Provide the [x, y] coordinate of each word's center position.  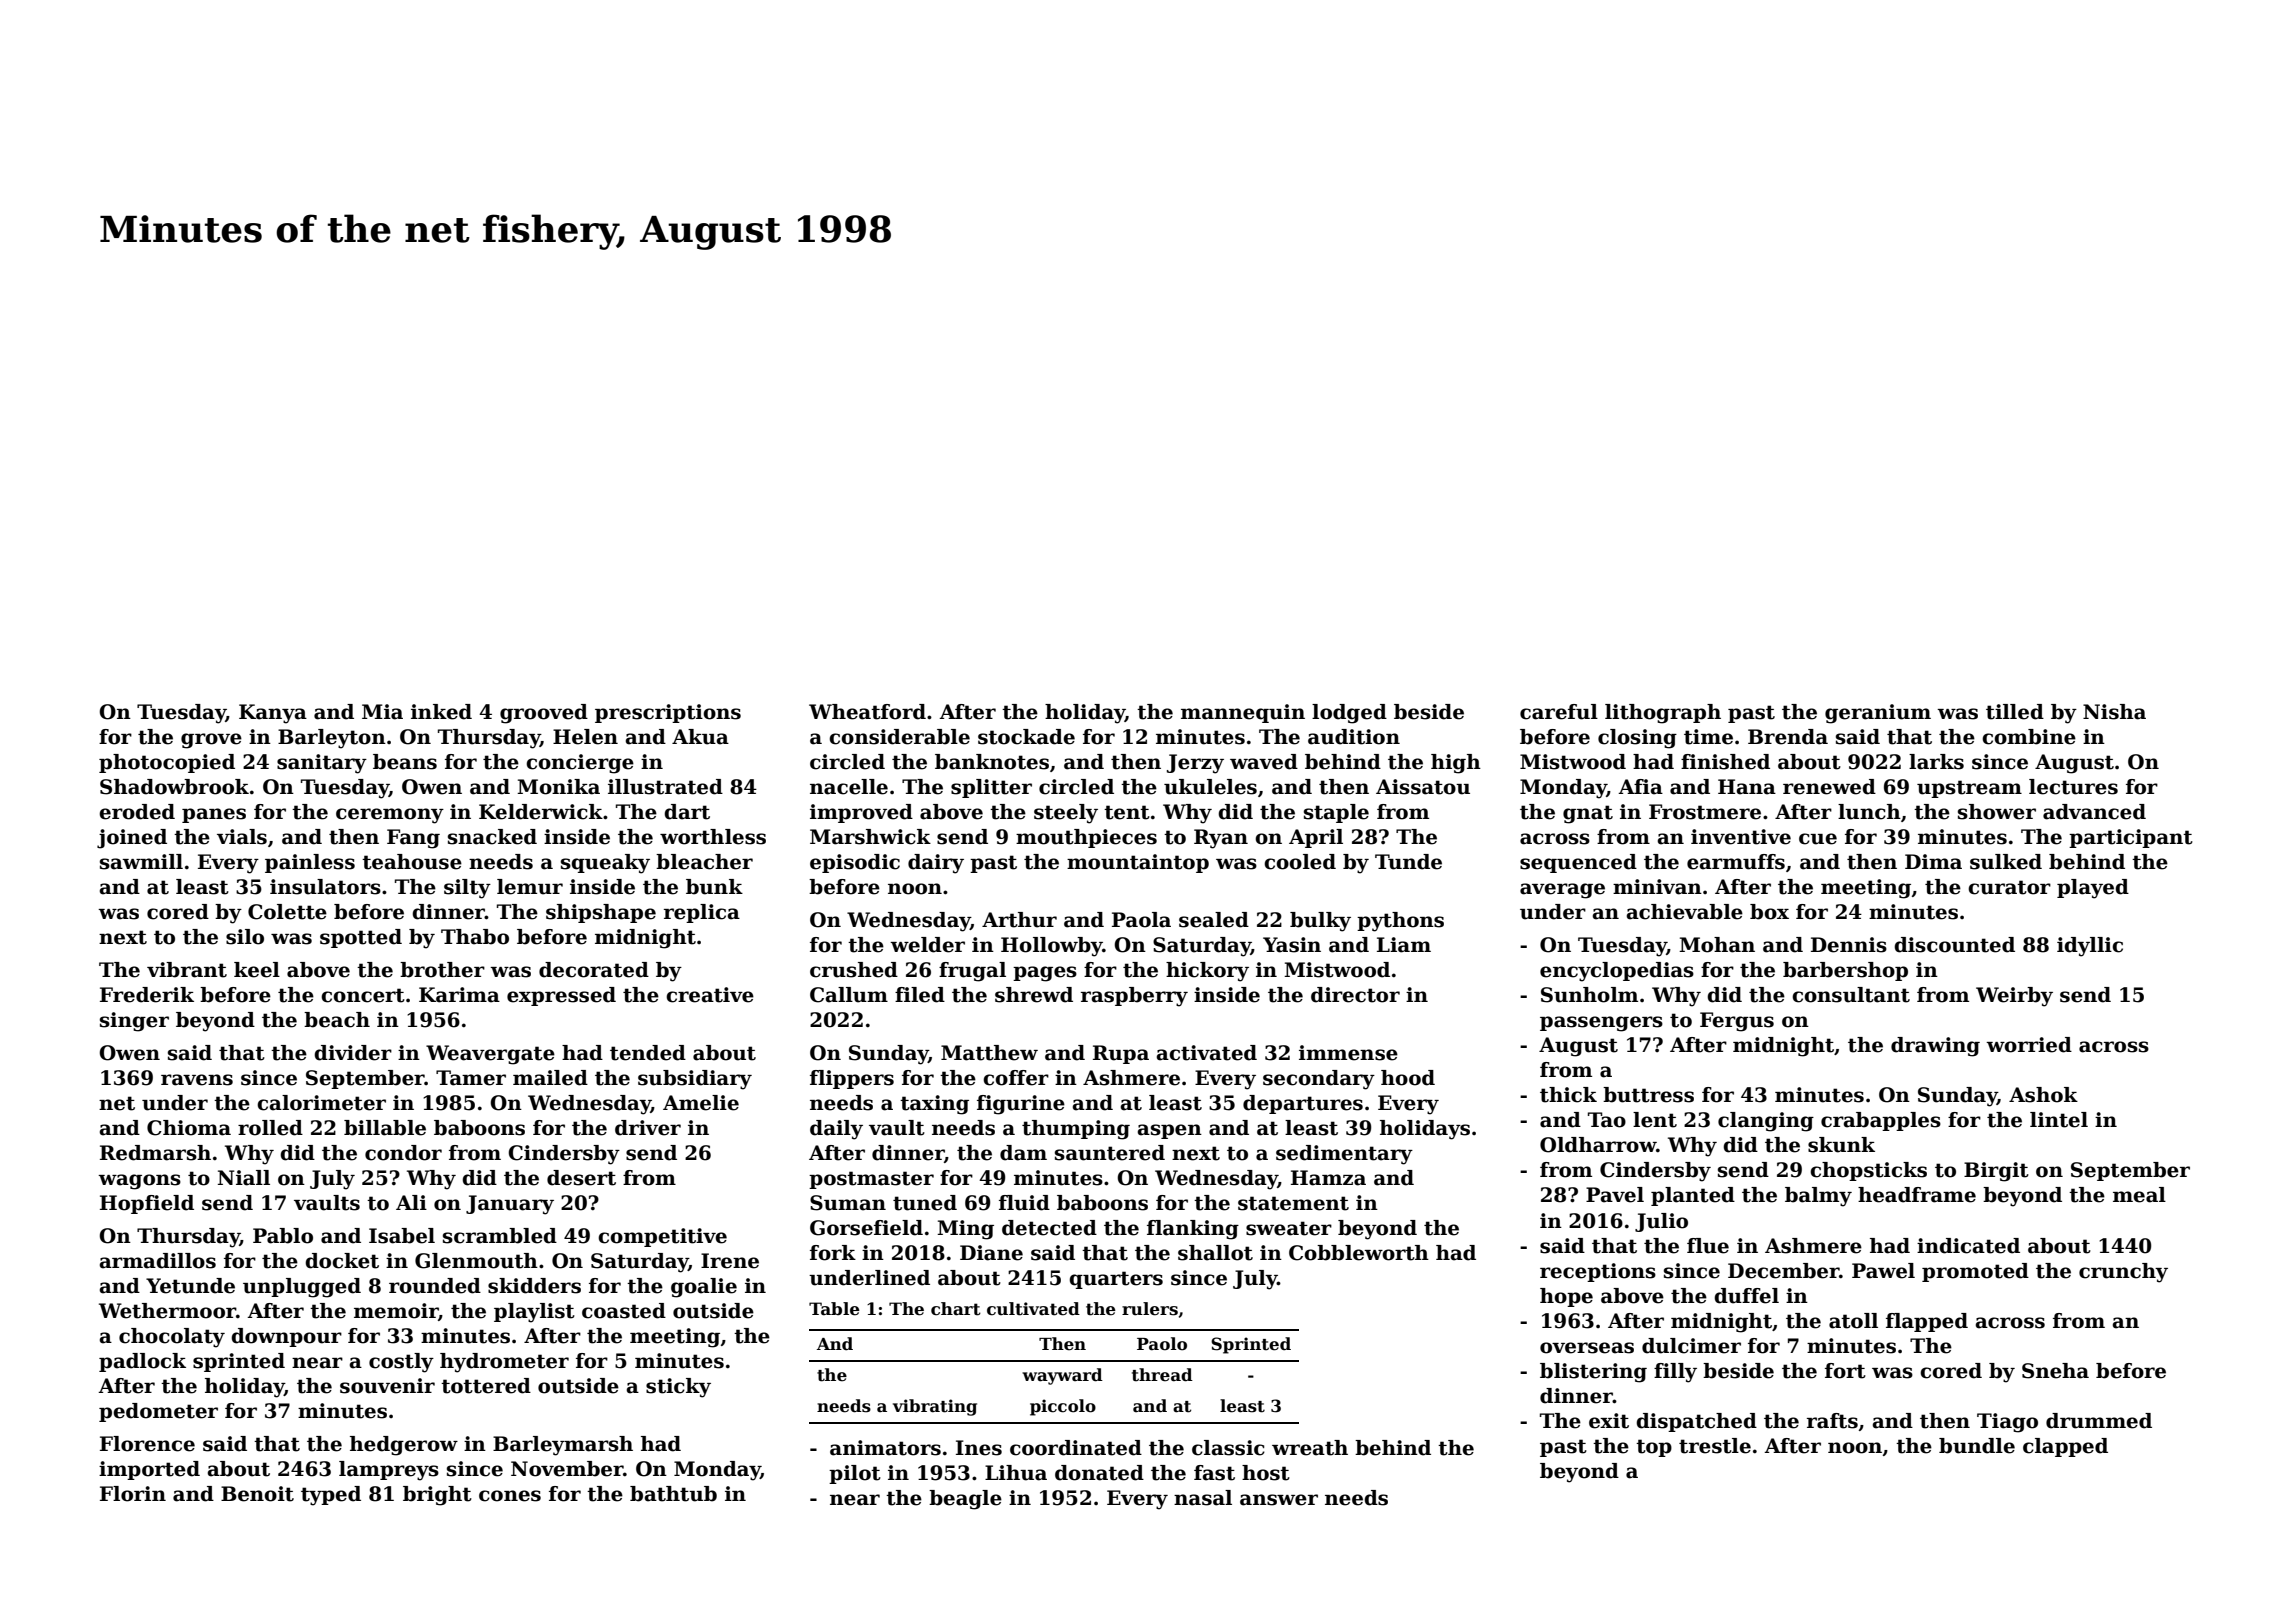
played [2093, 889]
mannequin [1243, 713]
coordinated [1076, 1448]
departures [1303, 1104]
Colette [287, 912]
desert [581, 1178]
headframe [1917, 1195]
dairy [936, 864]
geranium [1878, 714]
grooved [544, 714]
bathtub [673, 1494]
